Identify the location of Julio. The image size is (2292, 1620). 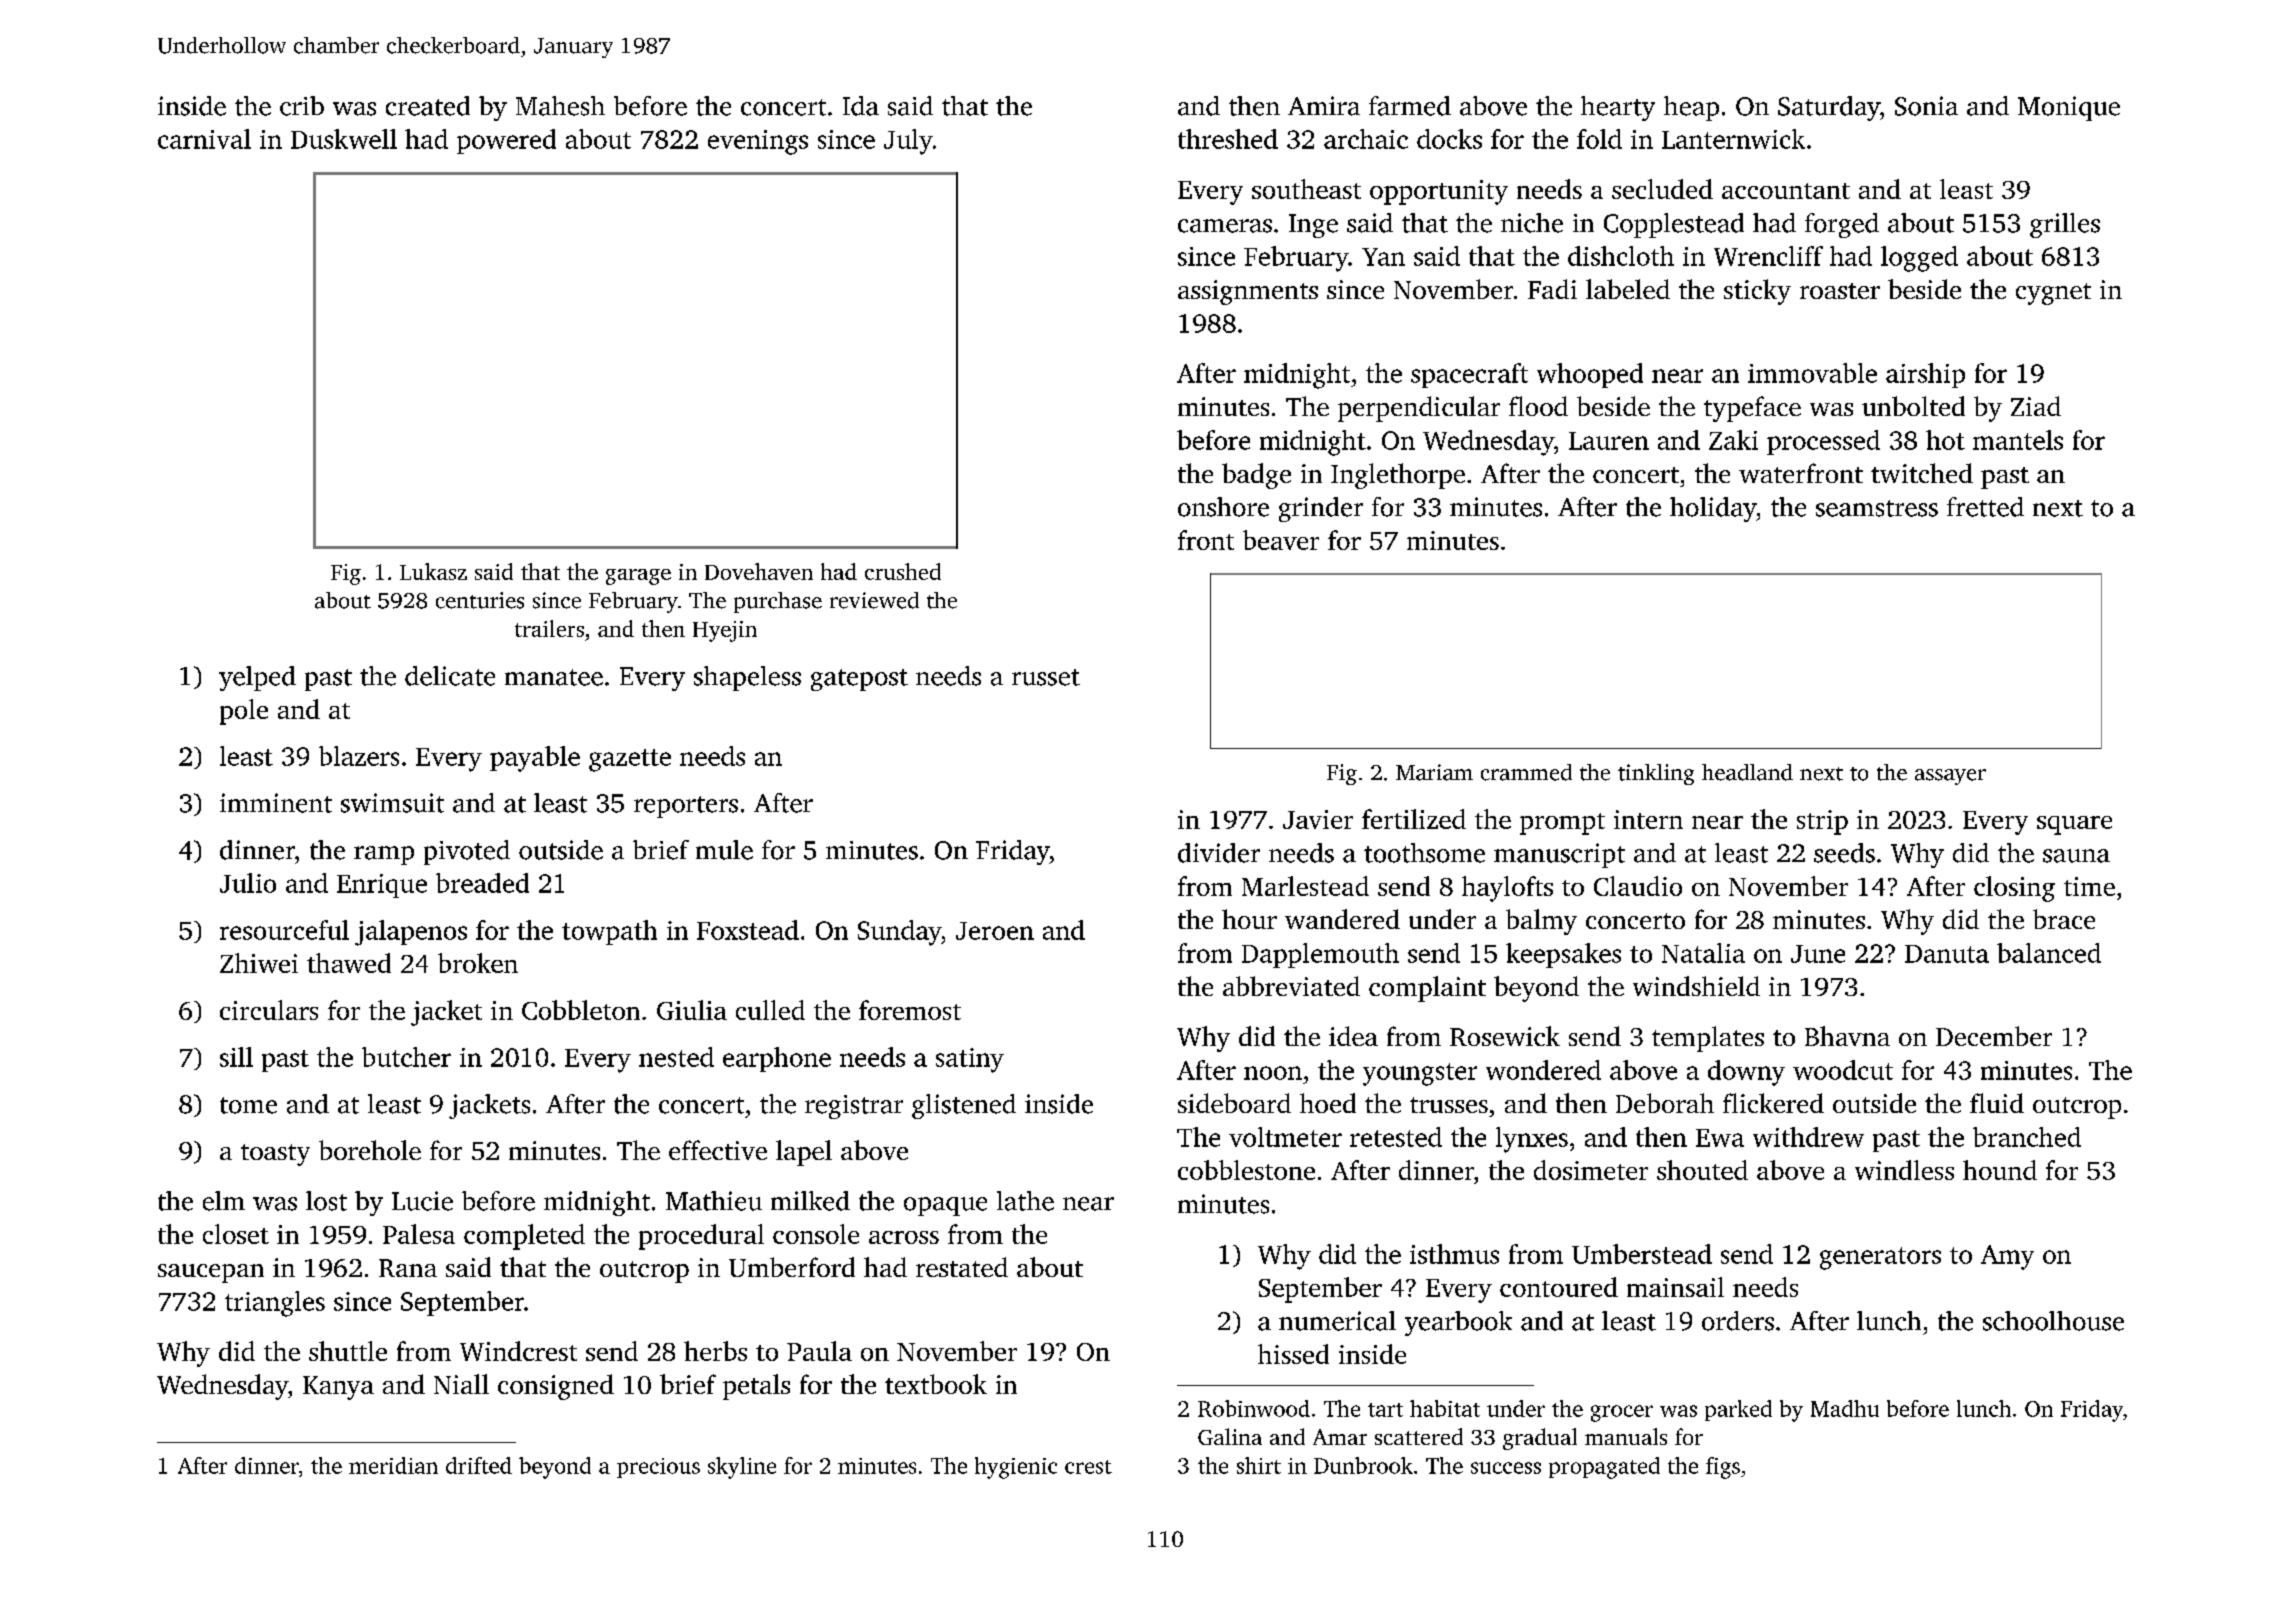
(248, 883).
